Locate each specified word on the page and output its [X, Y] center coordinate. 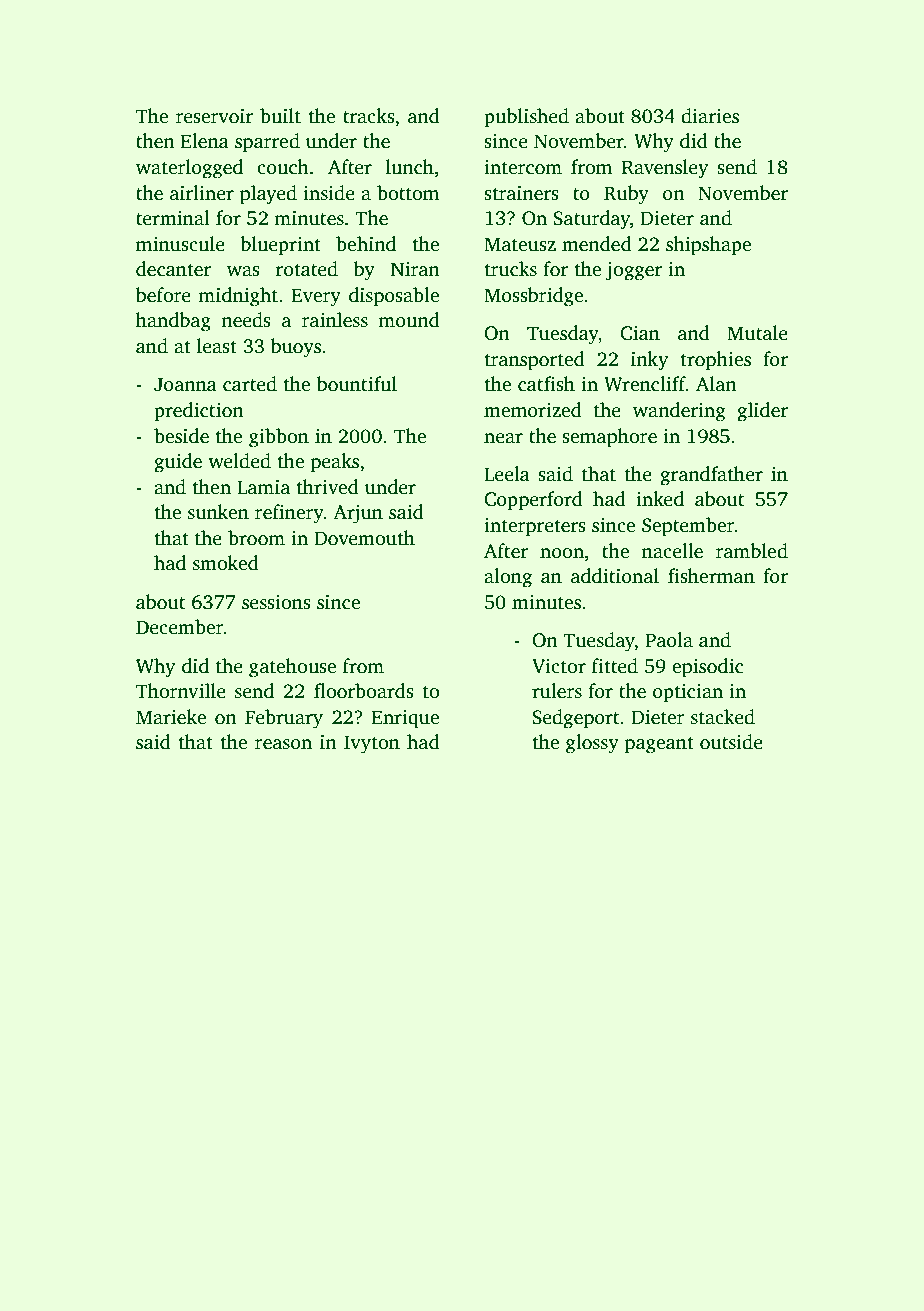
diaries [710, 116]
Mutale [757, 333]
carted [250, 384]
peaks [335, 463]
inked [660, 499]
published [526, 118]
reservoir [214, 116]
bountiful [357, 384]
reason [283, 744]
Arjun [358, 514]
